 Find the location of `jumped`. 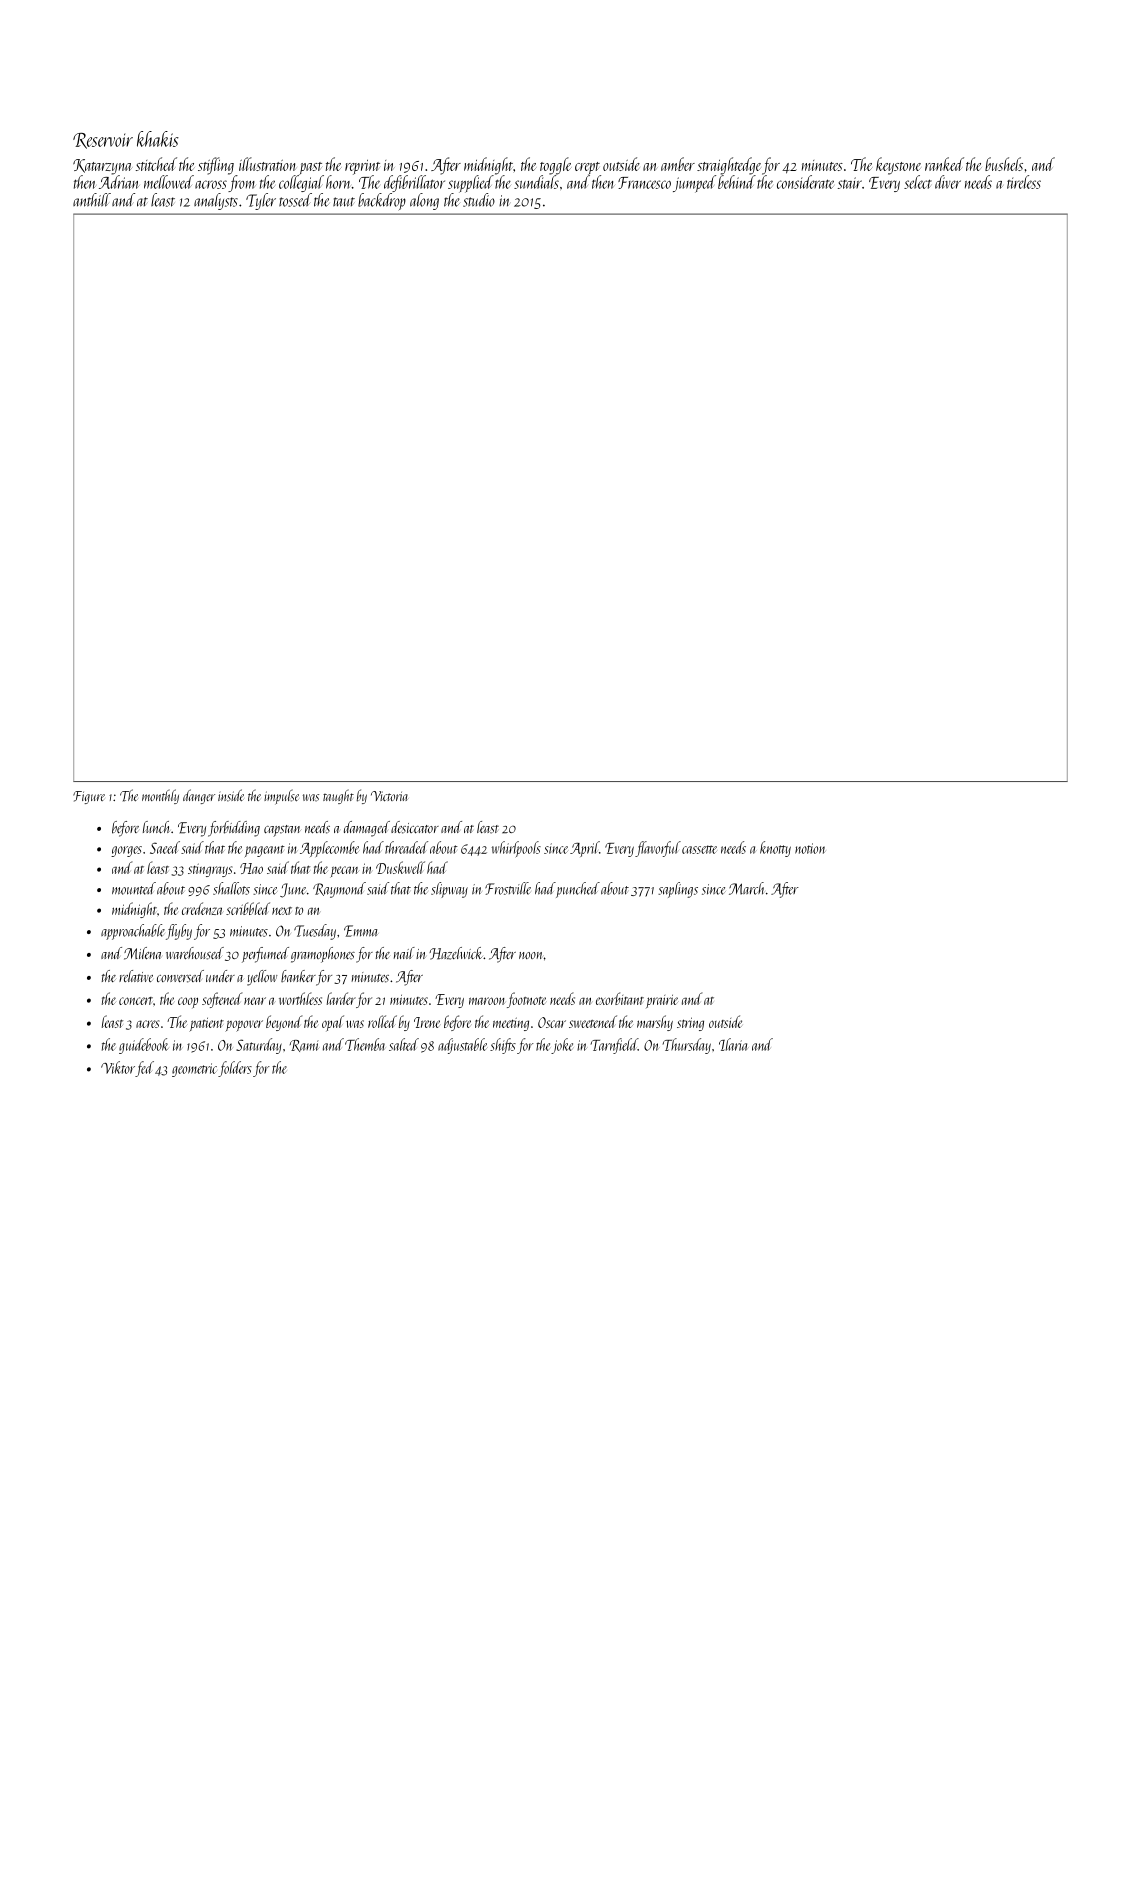

jumped is located at coordinates (694, 184).
